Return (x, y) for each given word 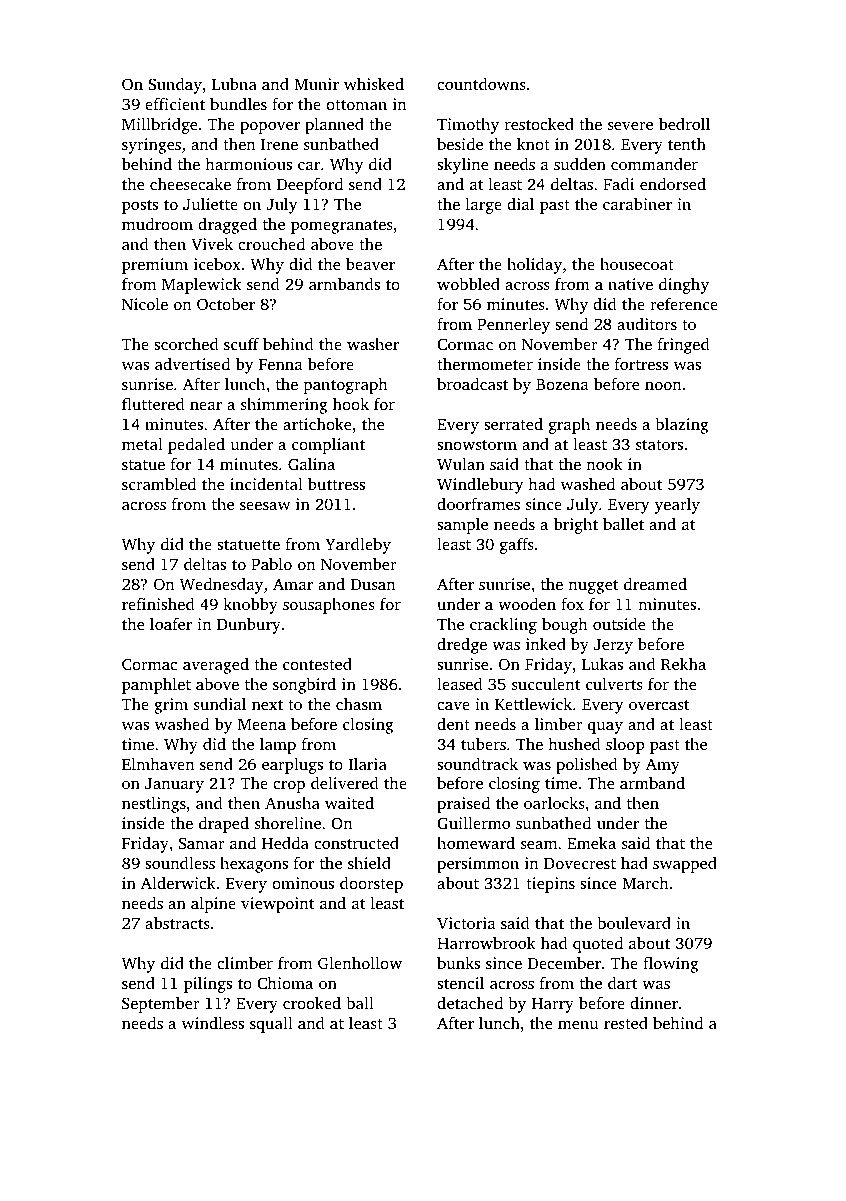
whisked (374, 84)
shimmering (284, 406)
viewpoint (277, 905)
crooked (312, 1003)
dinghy (684, 286)
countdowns (481, 84)
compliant (328, 446)
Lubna (234, 84)
